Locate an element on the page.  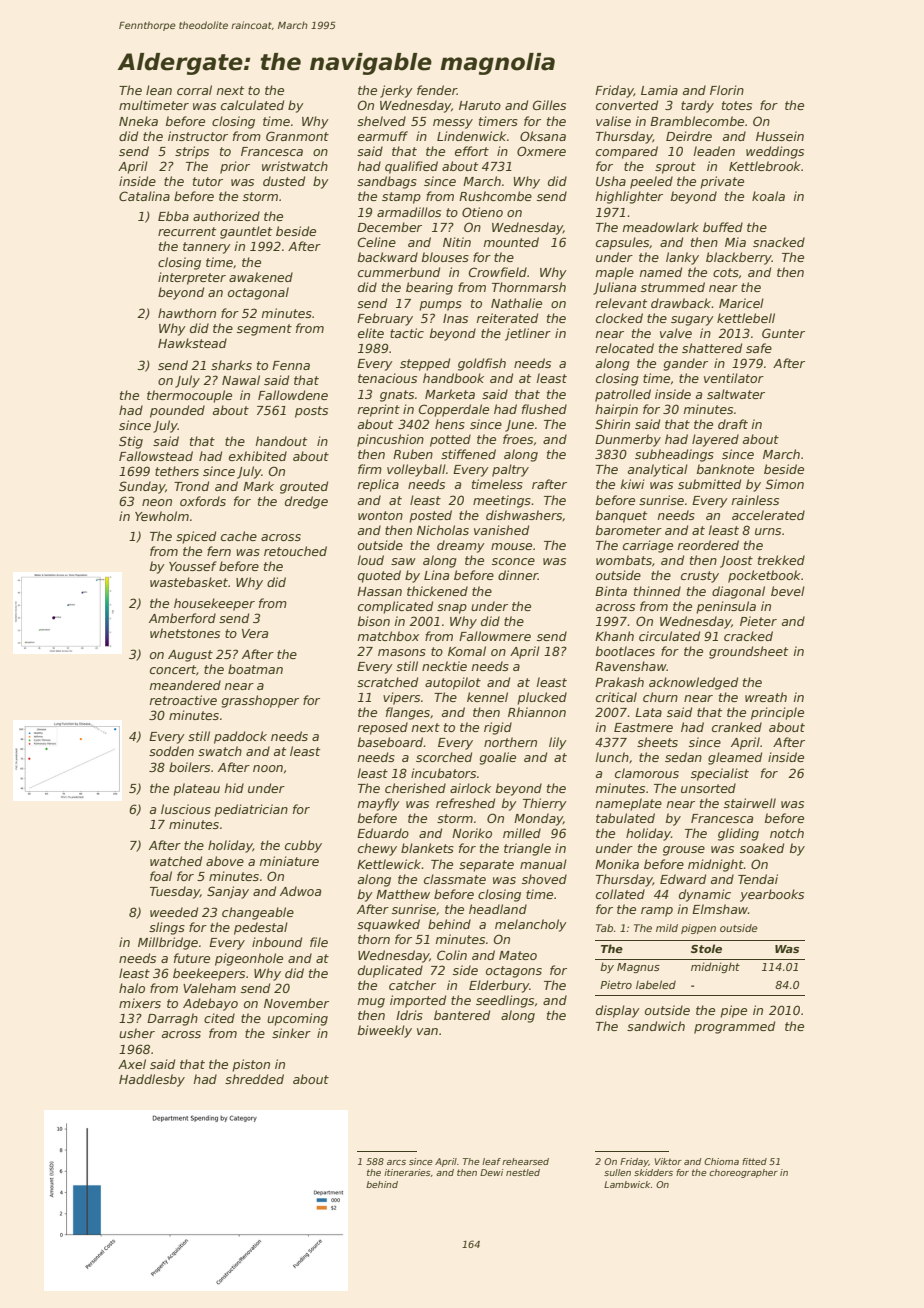
corral is located at coordinates (194, 90).
